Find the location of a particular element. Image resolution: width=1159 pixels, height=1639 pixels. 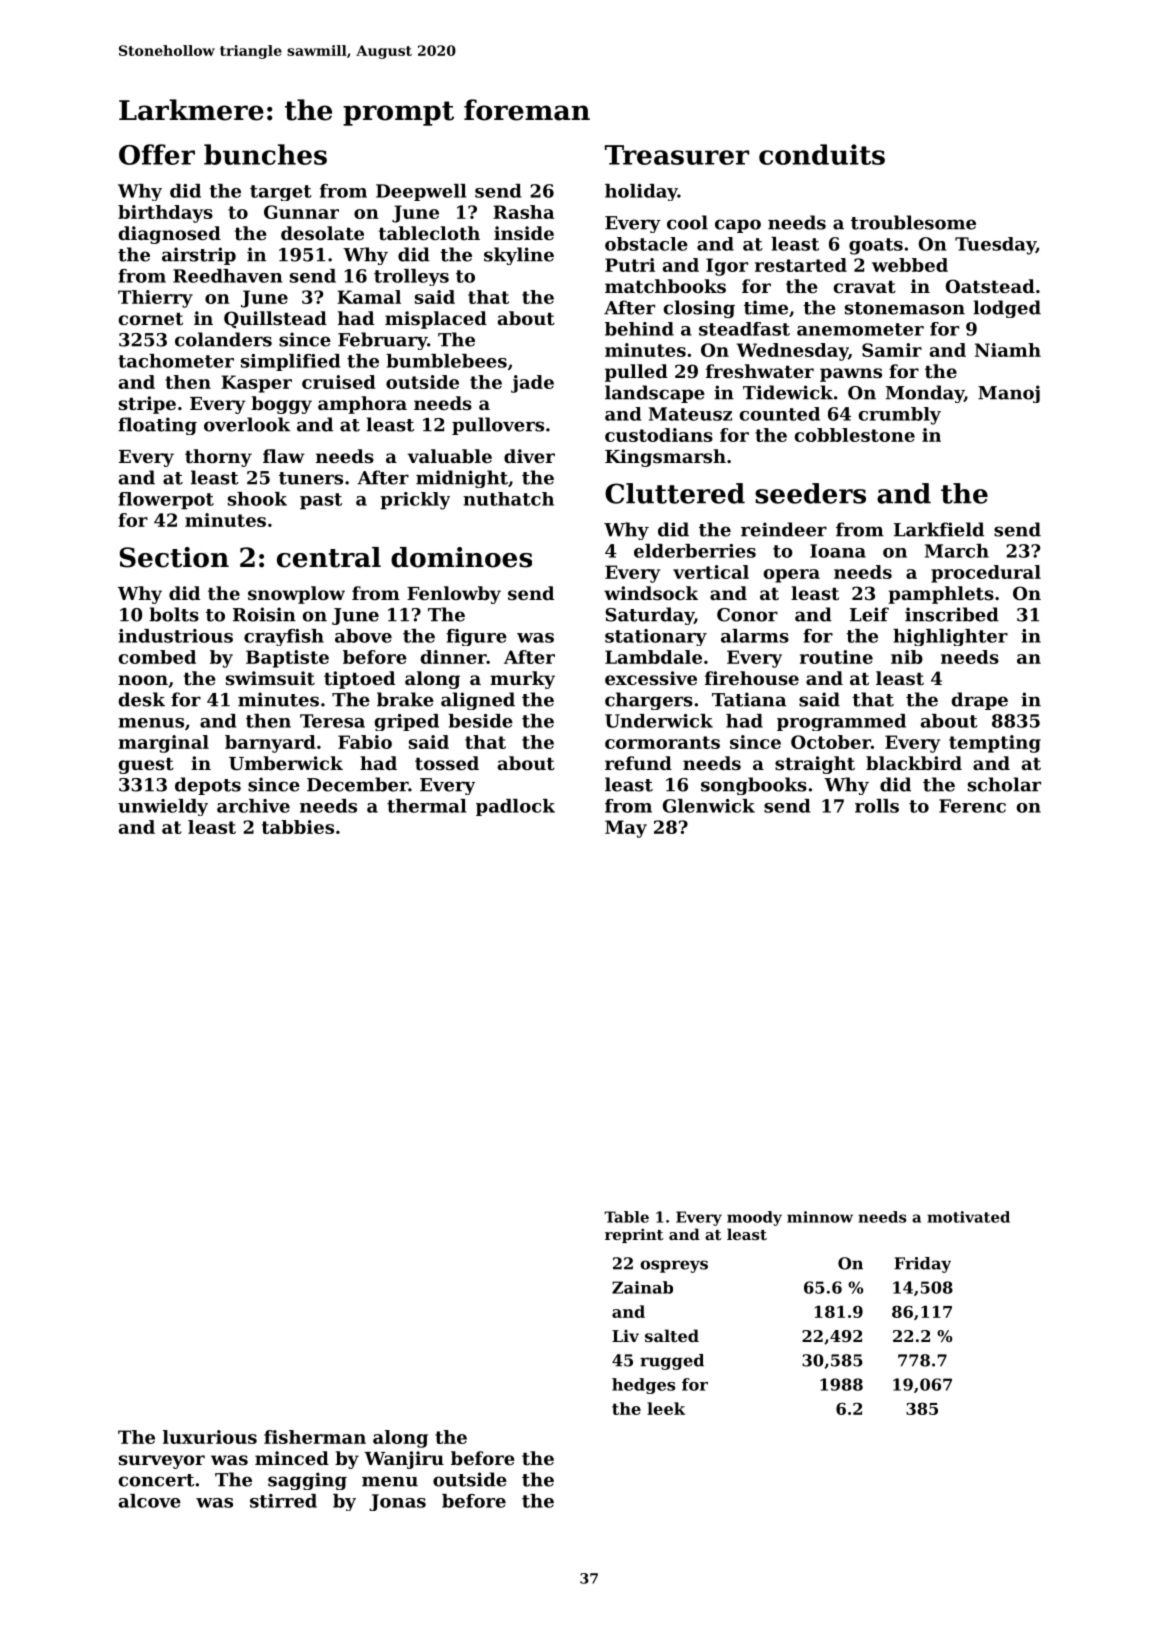

conduits is located at coordinates (822, 154).
